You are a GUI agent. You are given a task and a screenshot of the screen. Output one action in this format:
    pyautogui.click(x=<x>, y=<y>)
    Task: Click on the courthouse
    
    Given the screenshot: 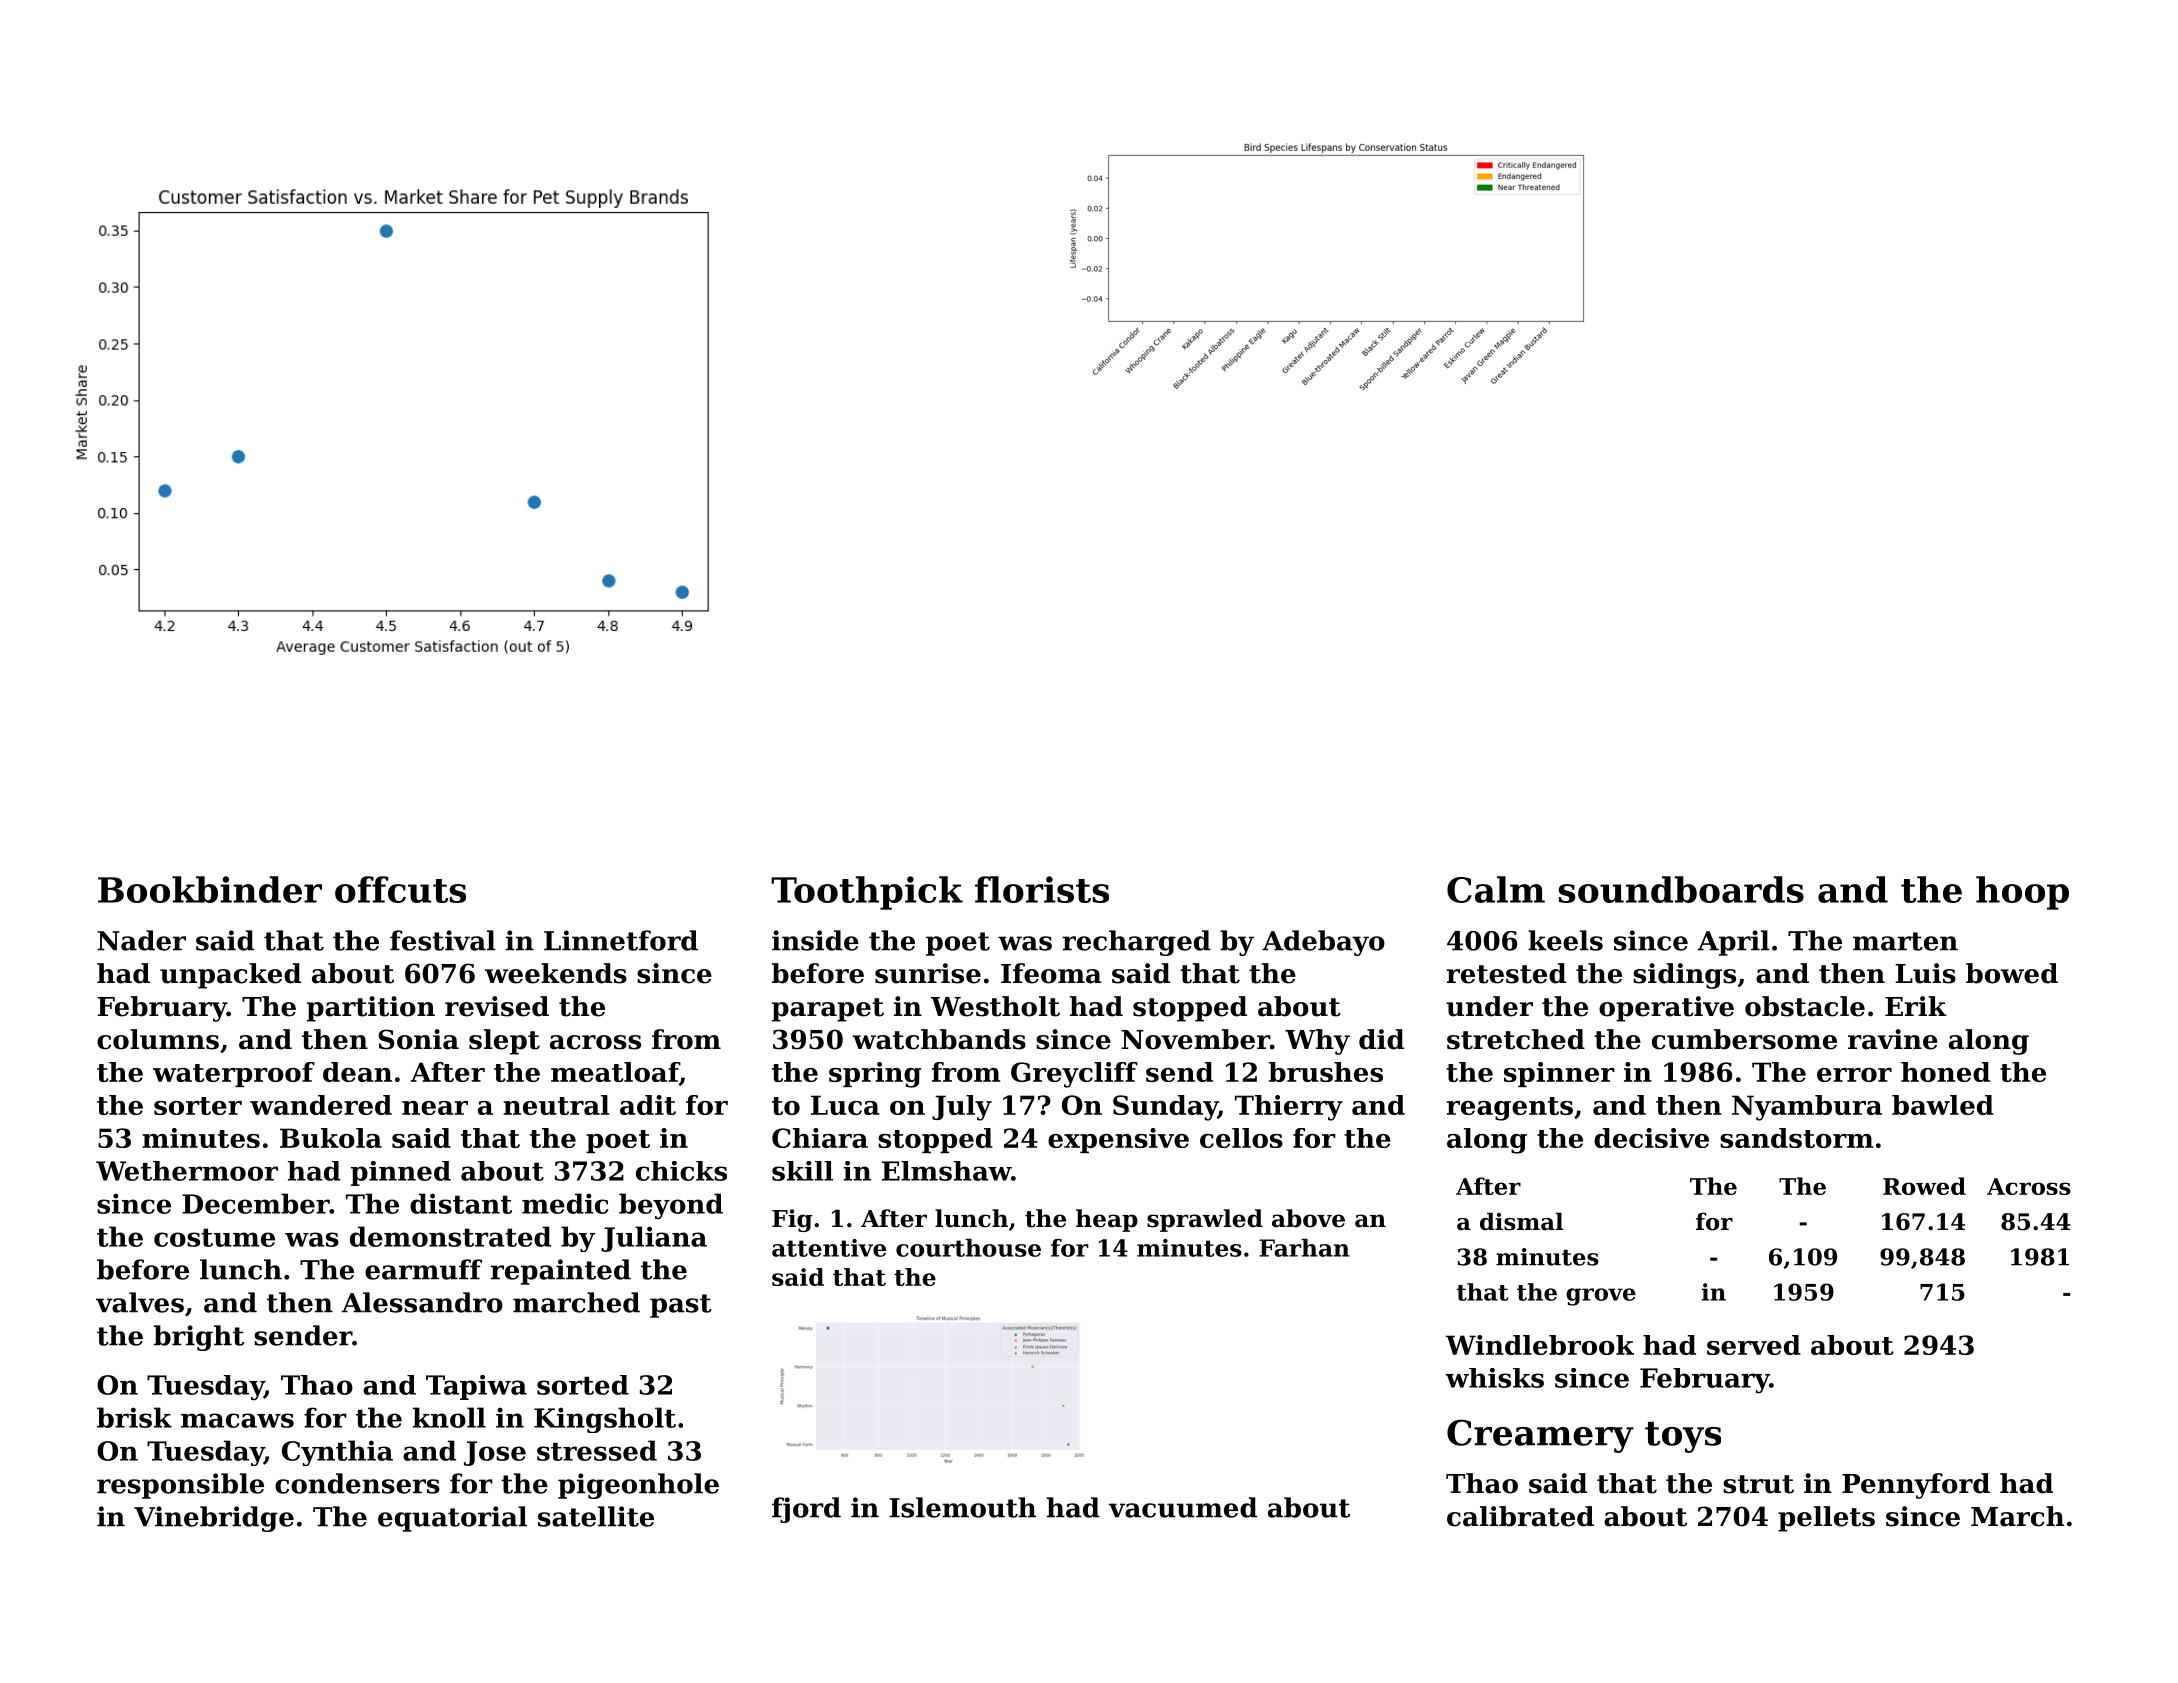 What is the action you would take?
    pyautogui.click(x=968, y=1248)
